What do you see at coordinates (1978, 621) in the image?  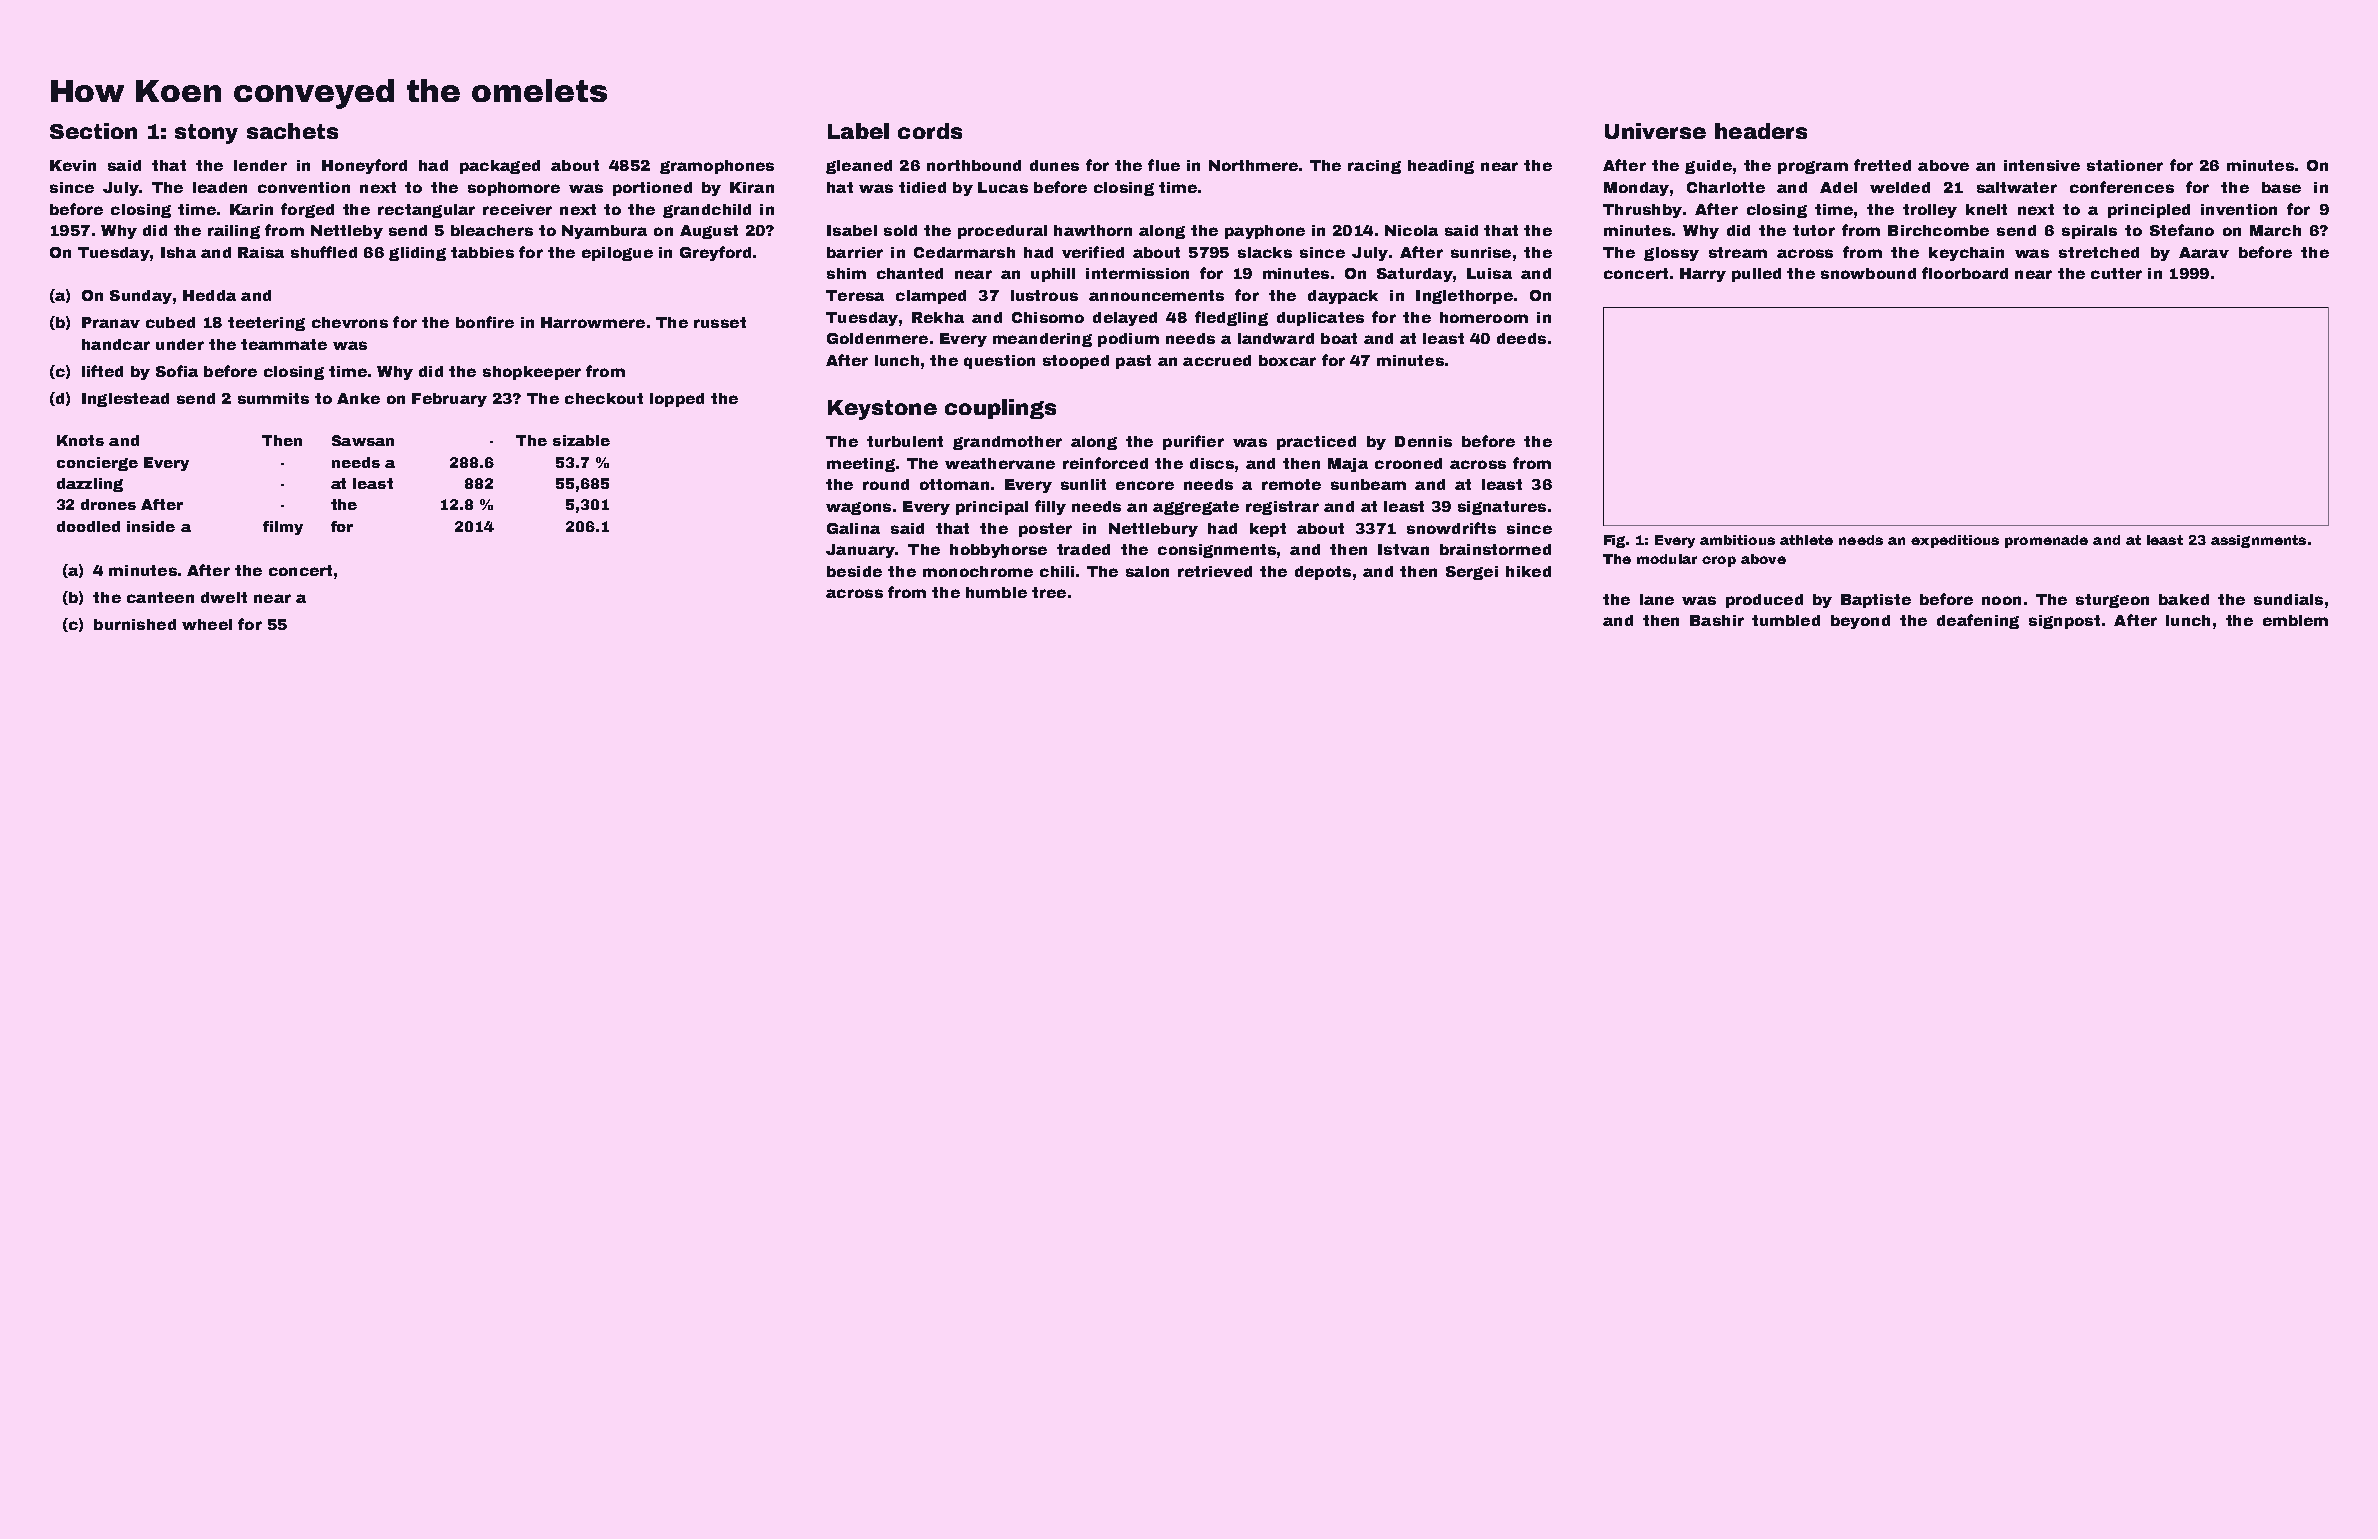 I see `deafening` at bounding box center [1978, 621].
